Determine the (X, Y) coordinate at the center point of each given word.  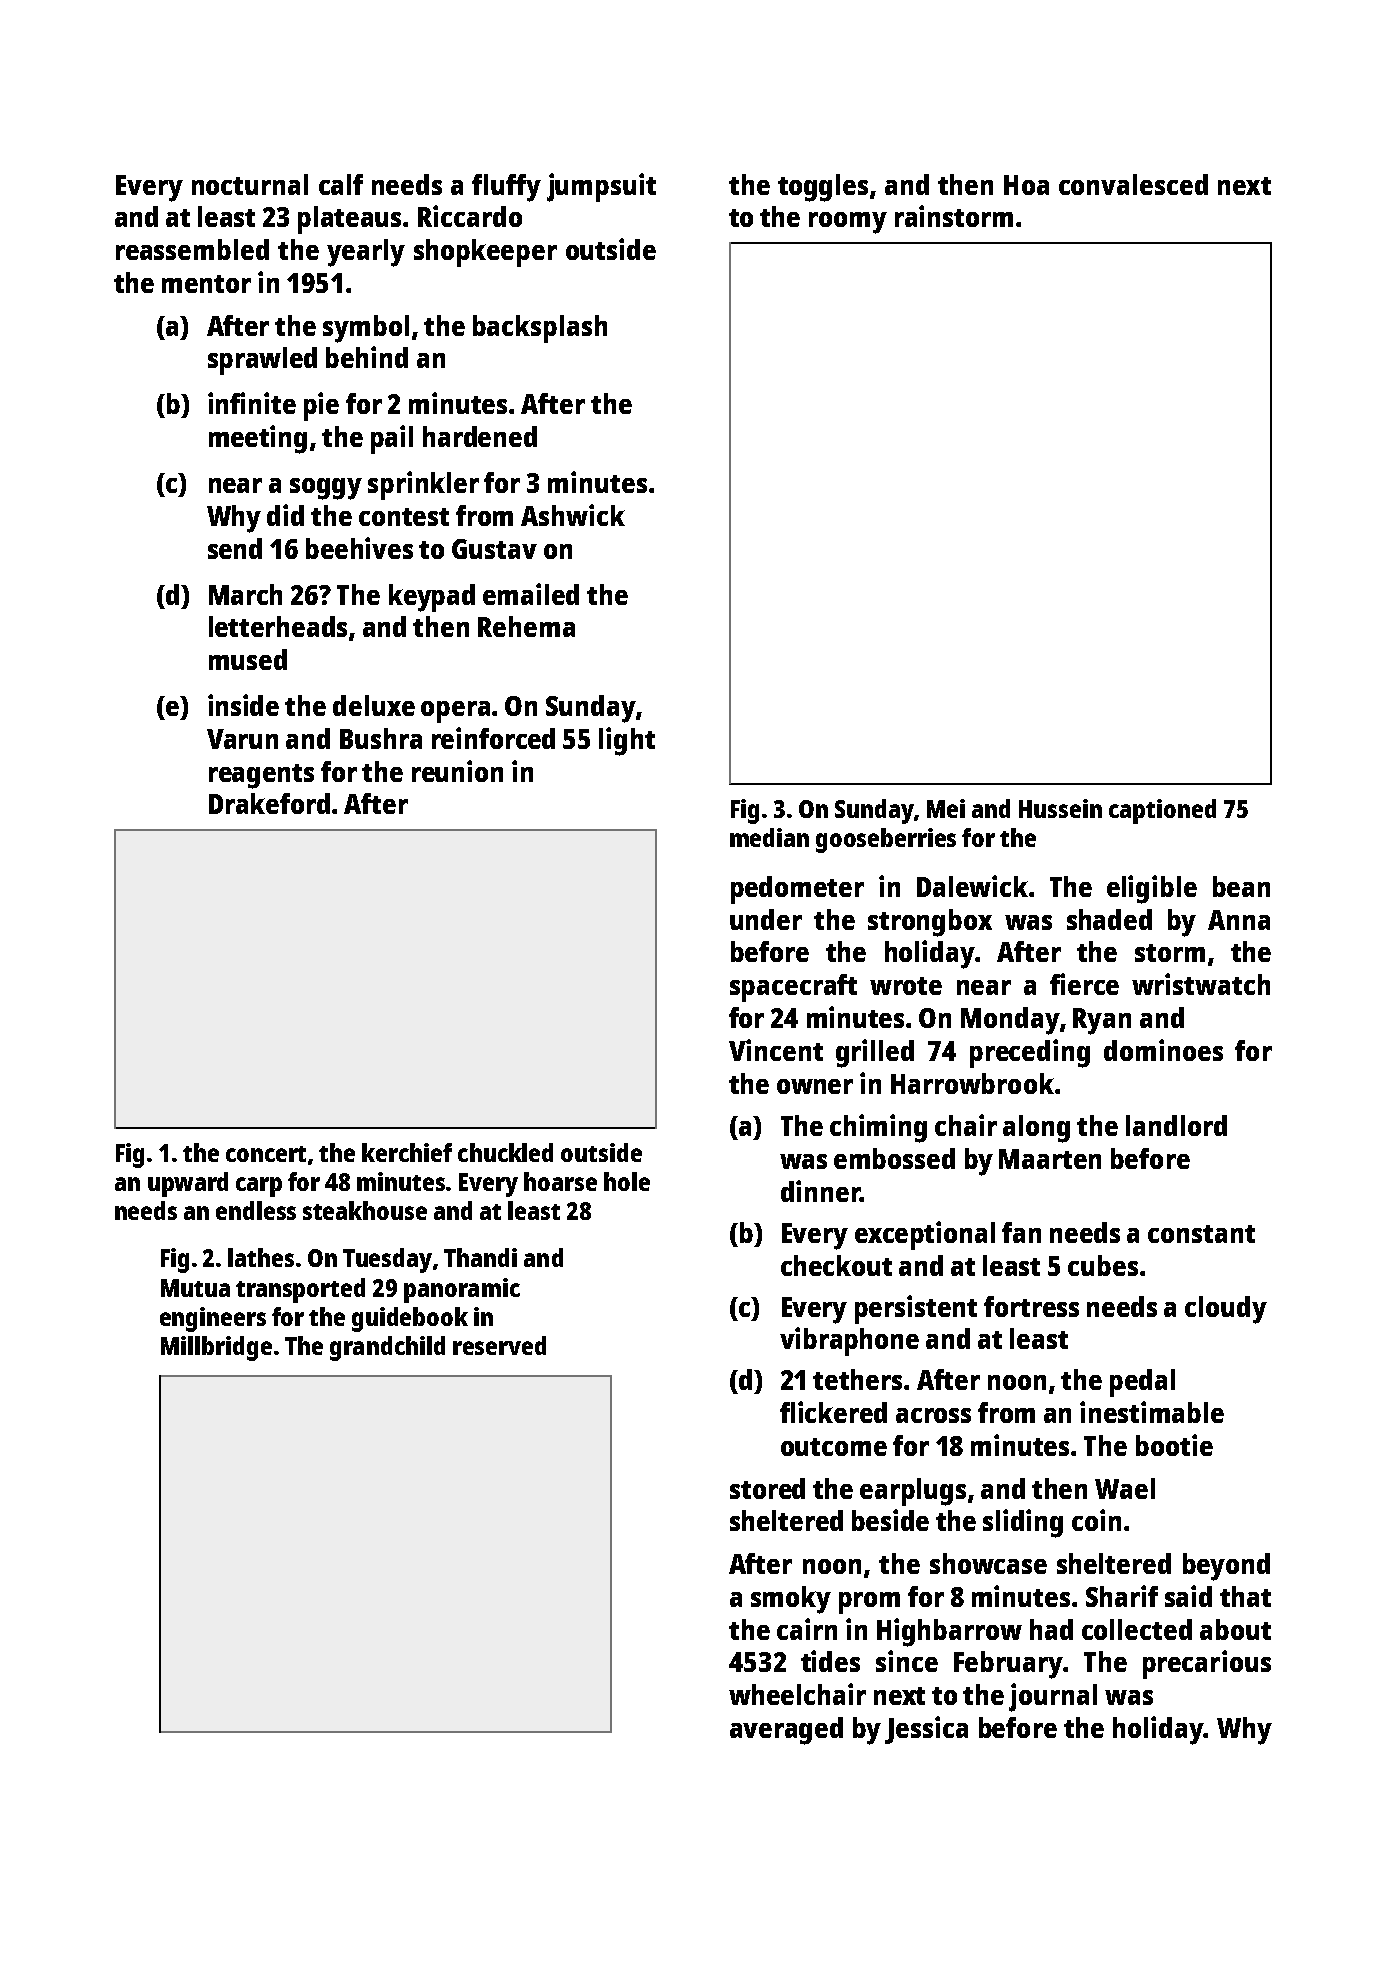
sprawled (262, 361)
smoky (791, 1600)
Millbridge (216, 1348)
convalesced (1133, 184)
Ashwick (573, 515)
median (769, 837)
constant (1201, 1234)
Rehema (526, 626)
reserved (499, 1345)
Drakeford (269, 803)
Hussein (1060, 808)
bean (1241, 886)
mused (248, 659)
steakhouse (365, 1210)
